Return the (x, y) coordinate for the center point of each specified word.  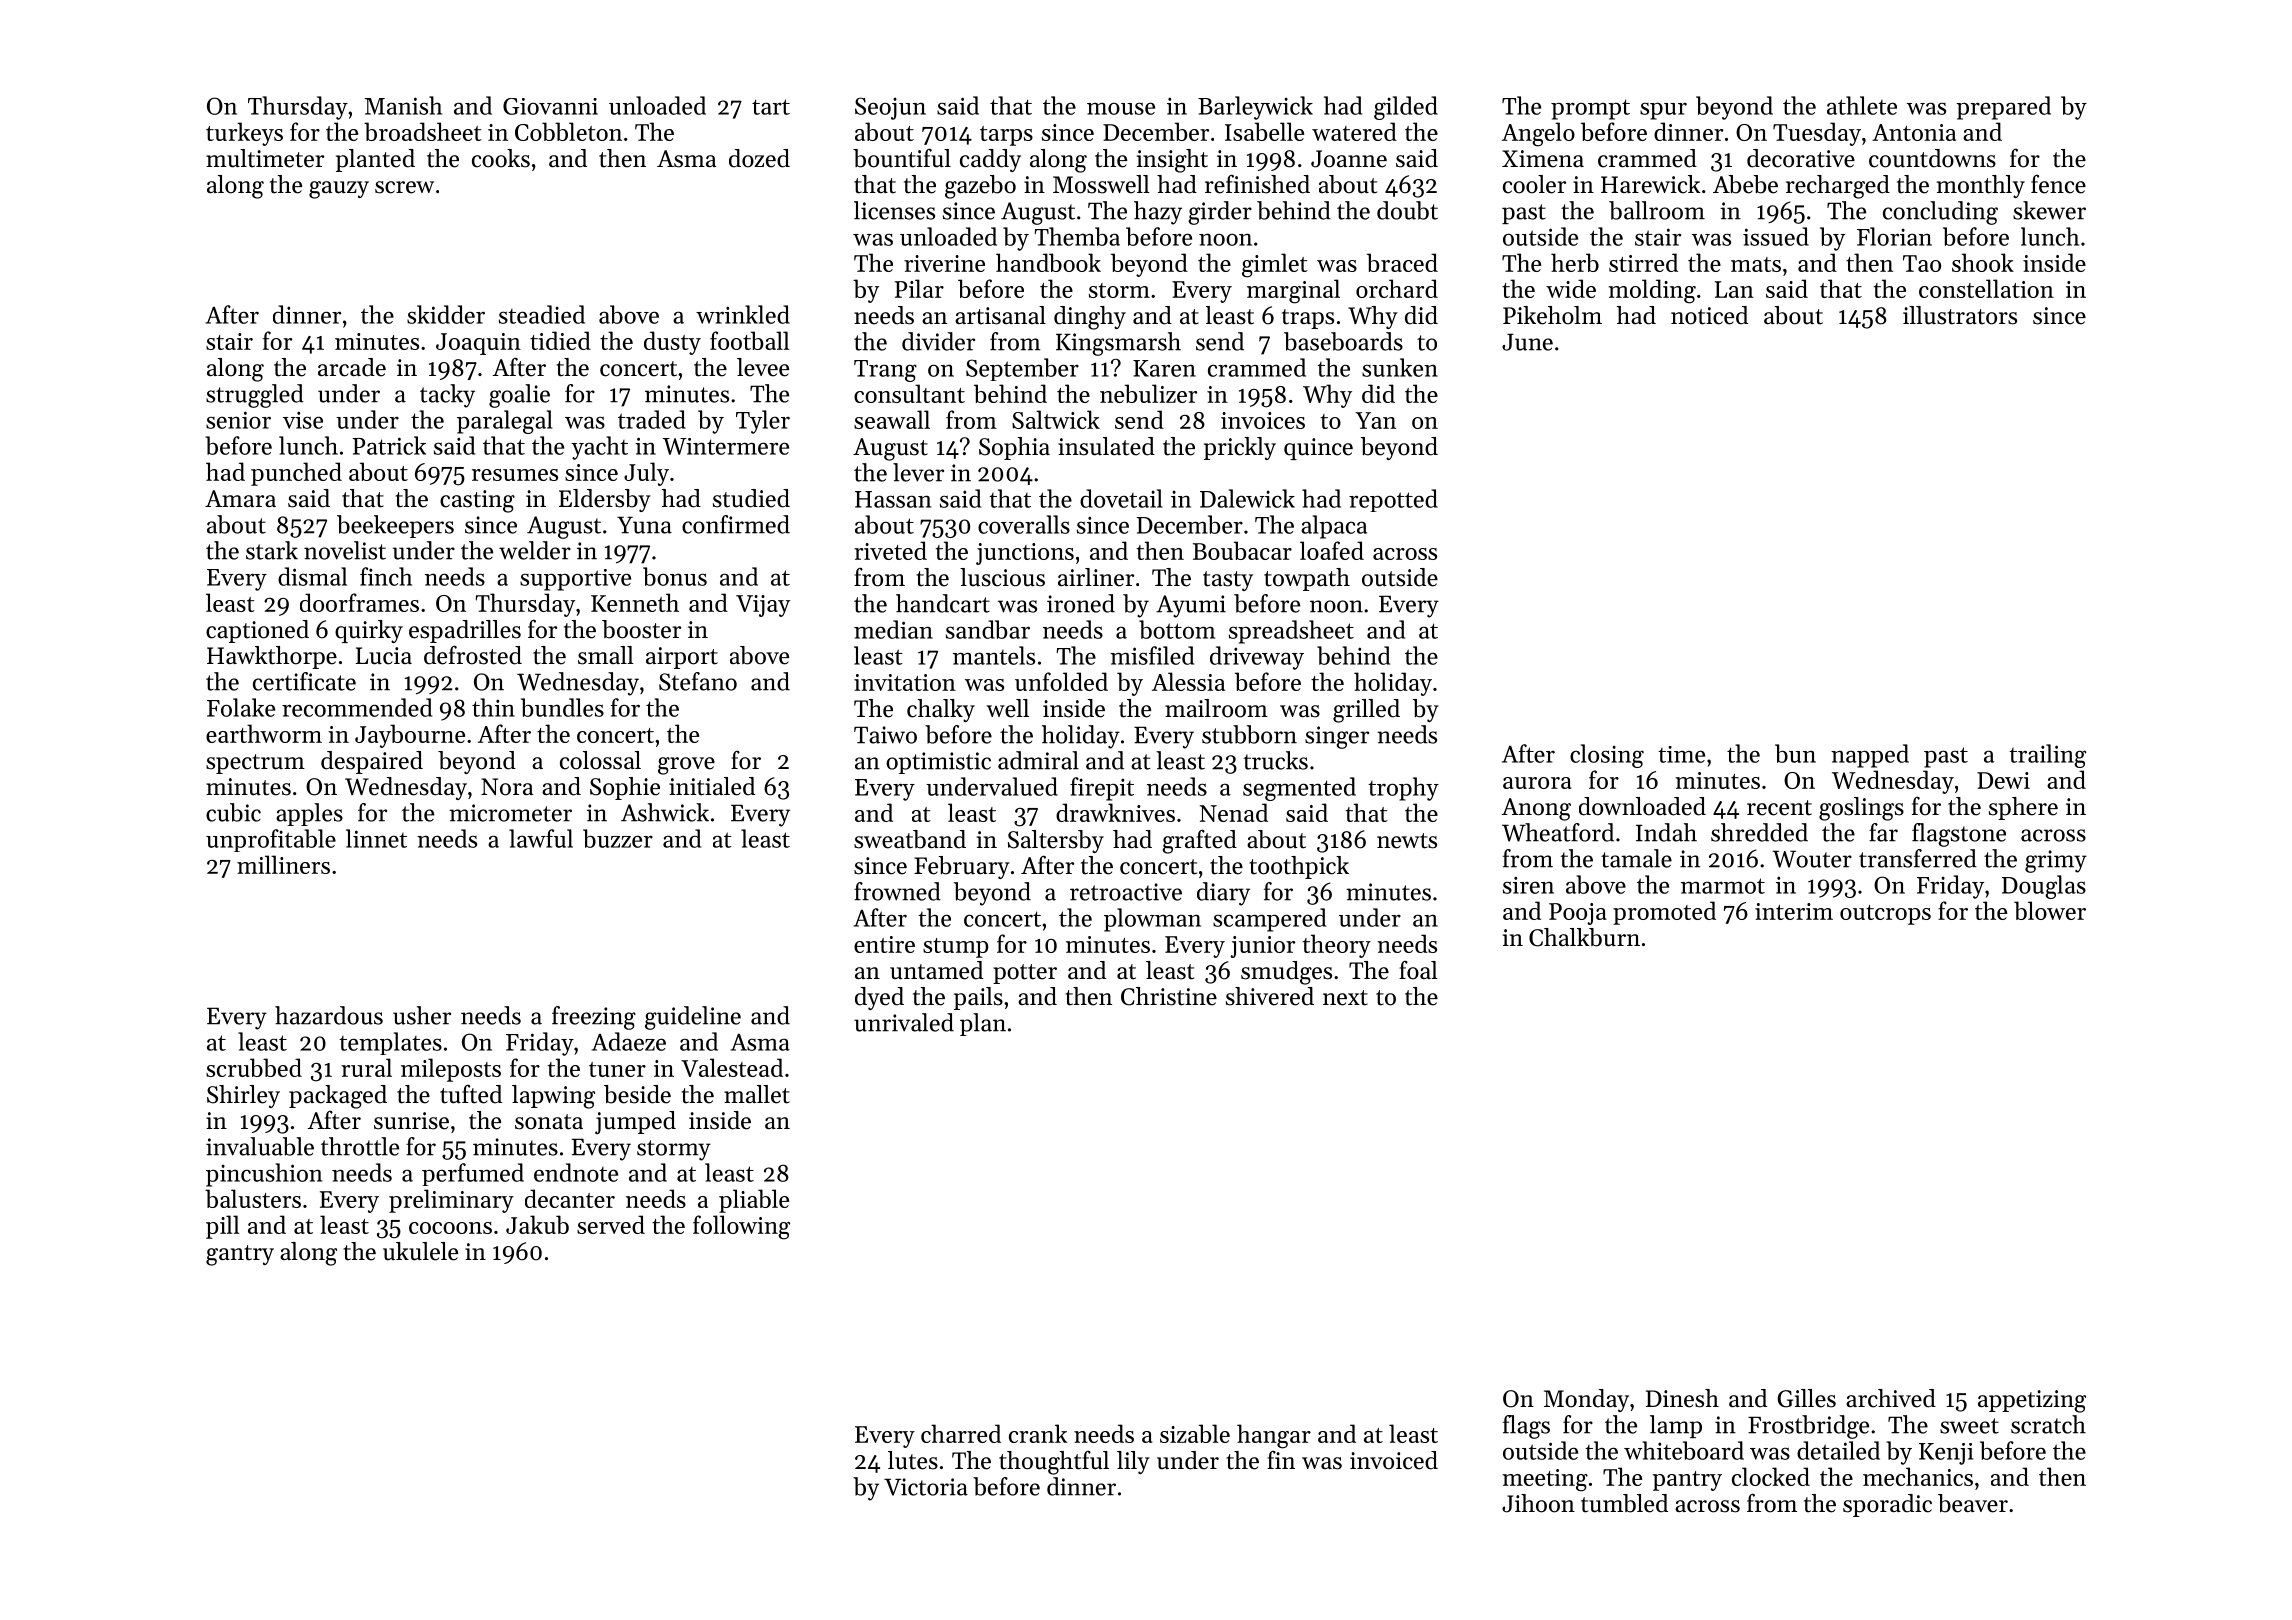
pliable (754, 1201)
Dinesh (1682, 1398)
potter (1025, 974)
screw (404, 187)
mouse (1121, 108)
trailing (2047, 756)
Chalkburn (1584, 937)
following (741, 1227)
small (606, 655)
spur (1663, 111)
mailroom (1216, 708)
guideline (693, 1018)
